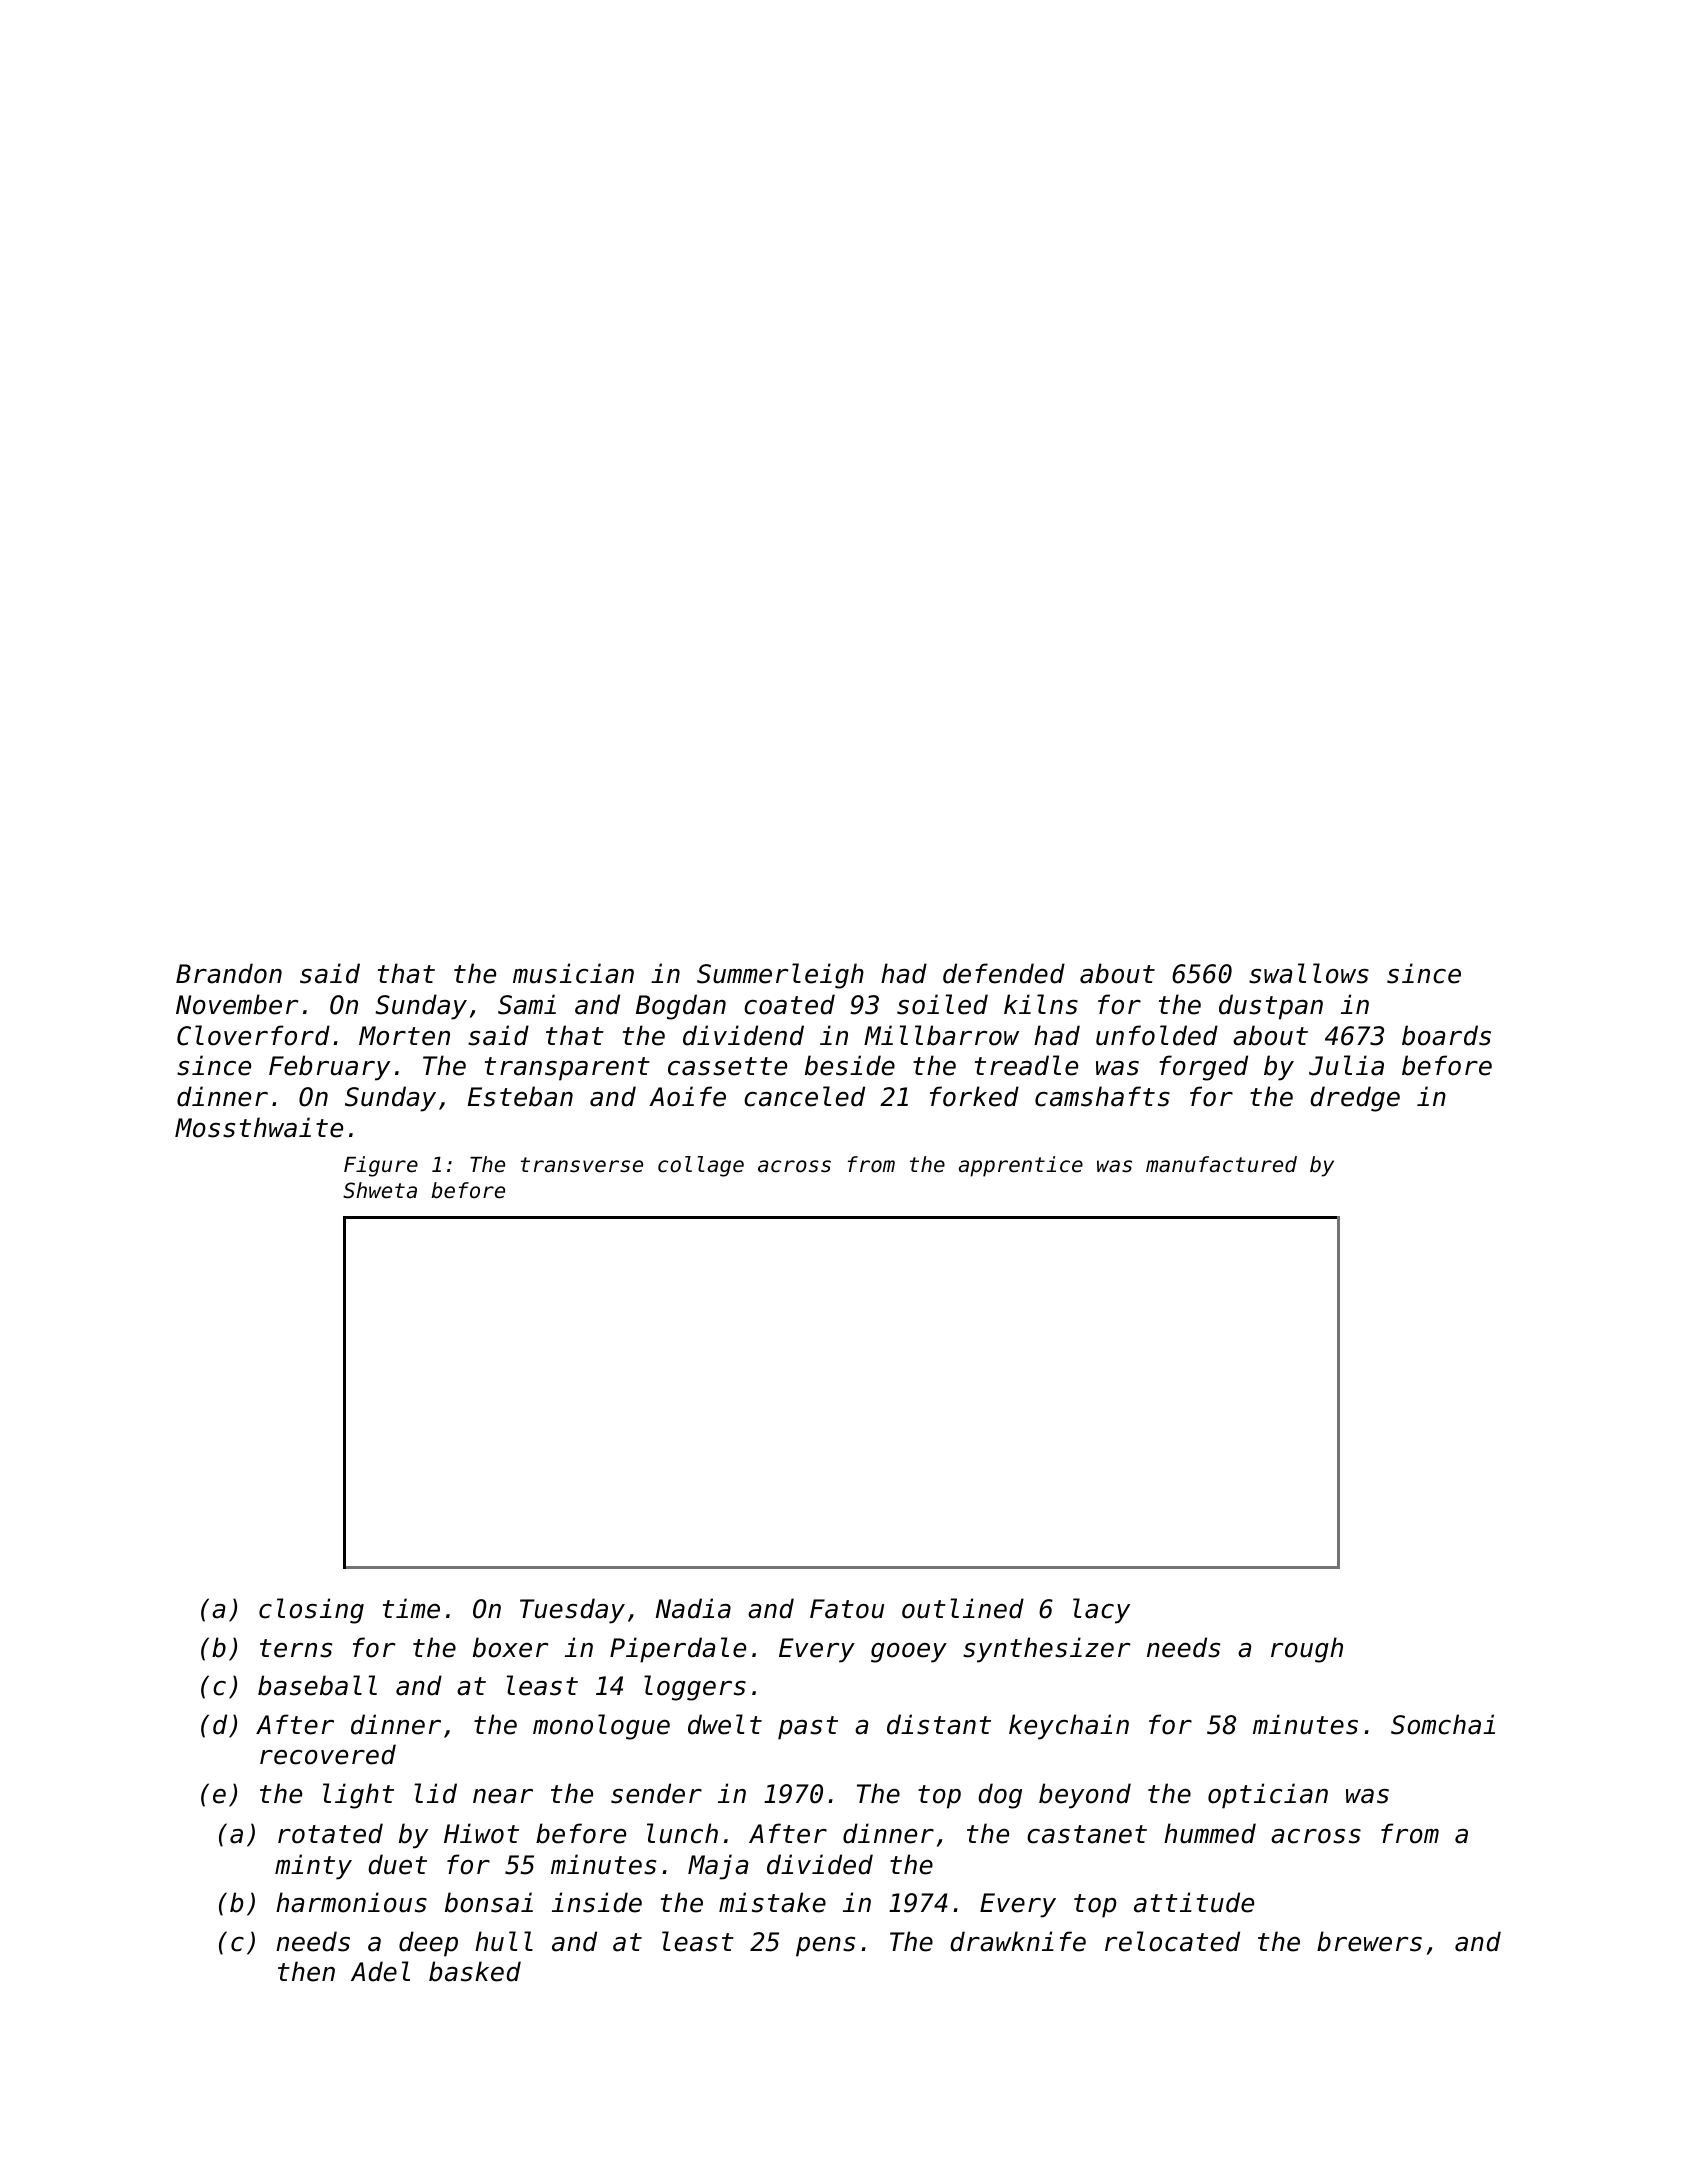 This page has height=2178, width=1683. Describe the element at coordinates (1307, 1650) in the page. I see `rough` at that location.
